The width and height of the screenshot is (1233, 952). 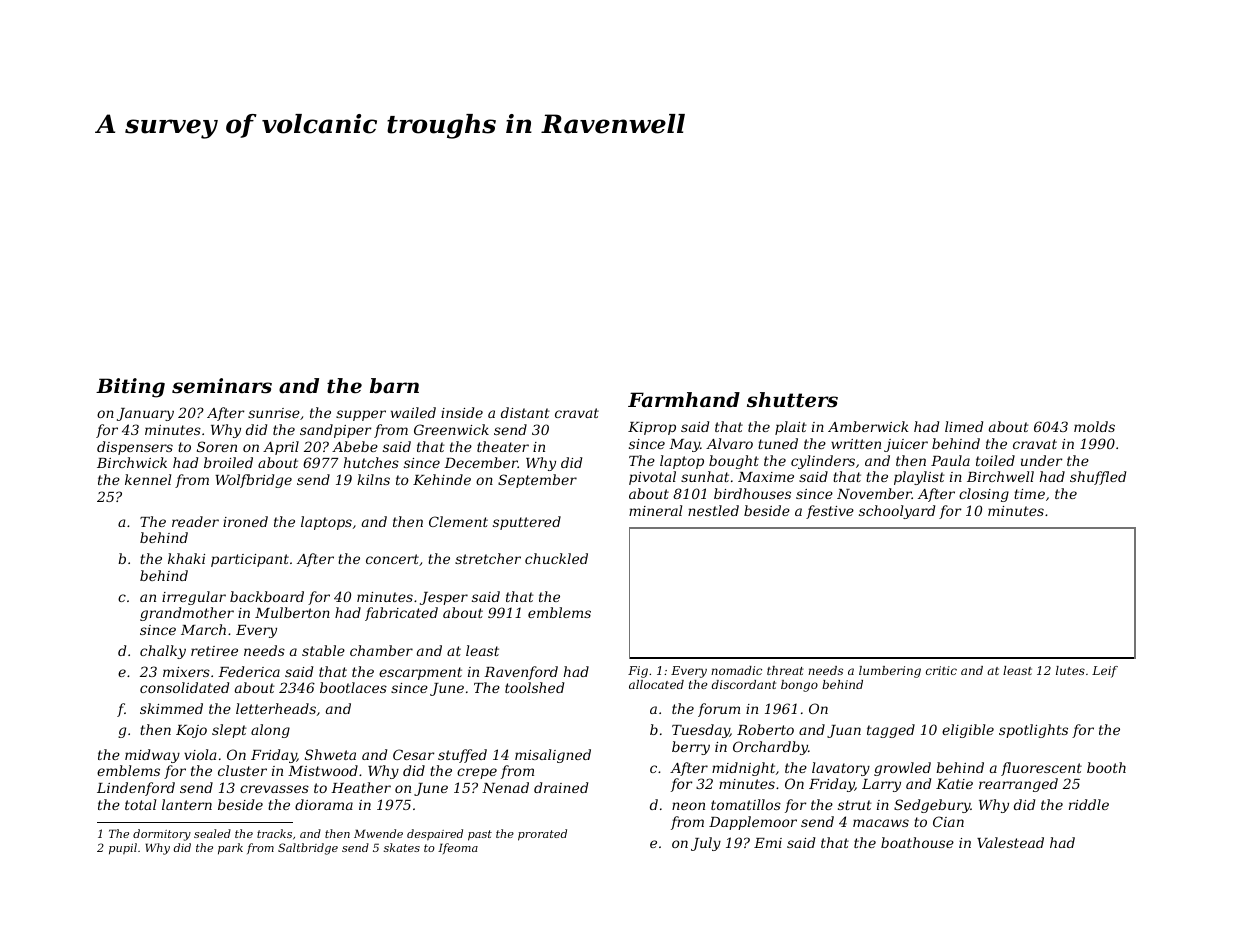 What do you see at coordinates (187, 614) in the screenshot?
I see `grandmother` at bounding box center [187, 614].
